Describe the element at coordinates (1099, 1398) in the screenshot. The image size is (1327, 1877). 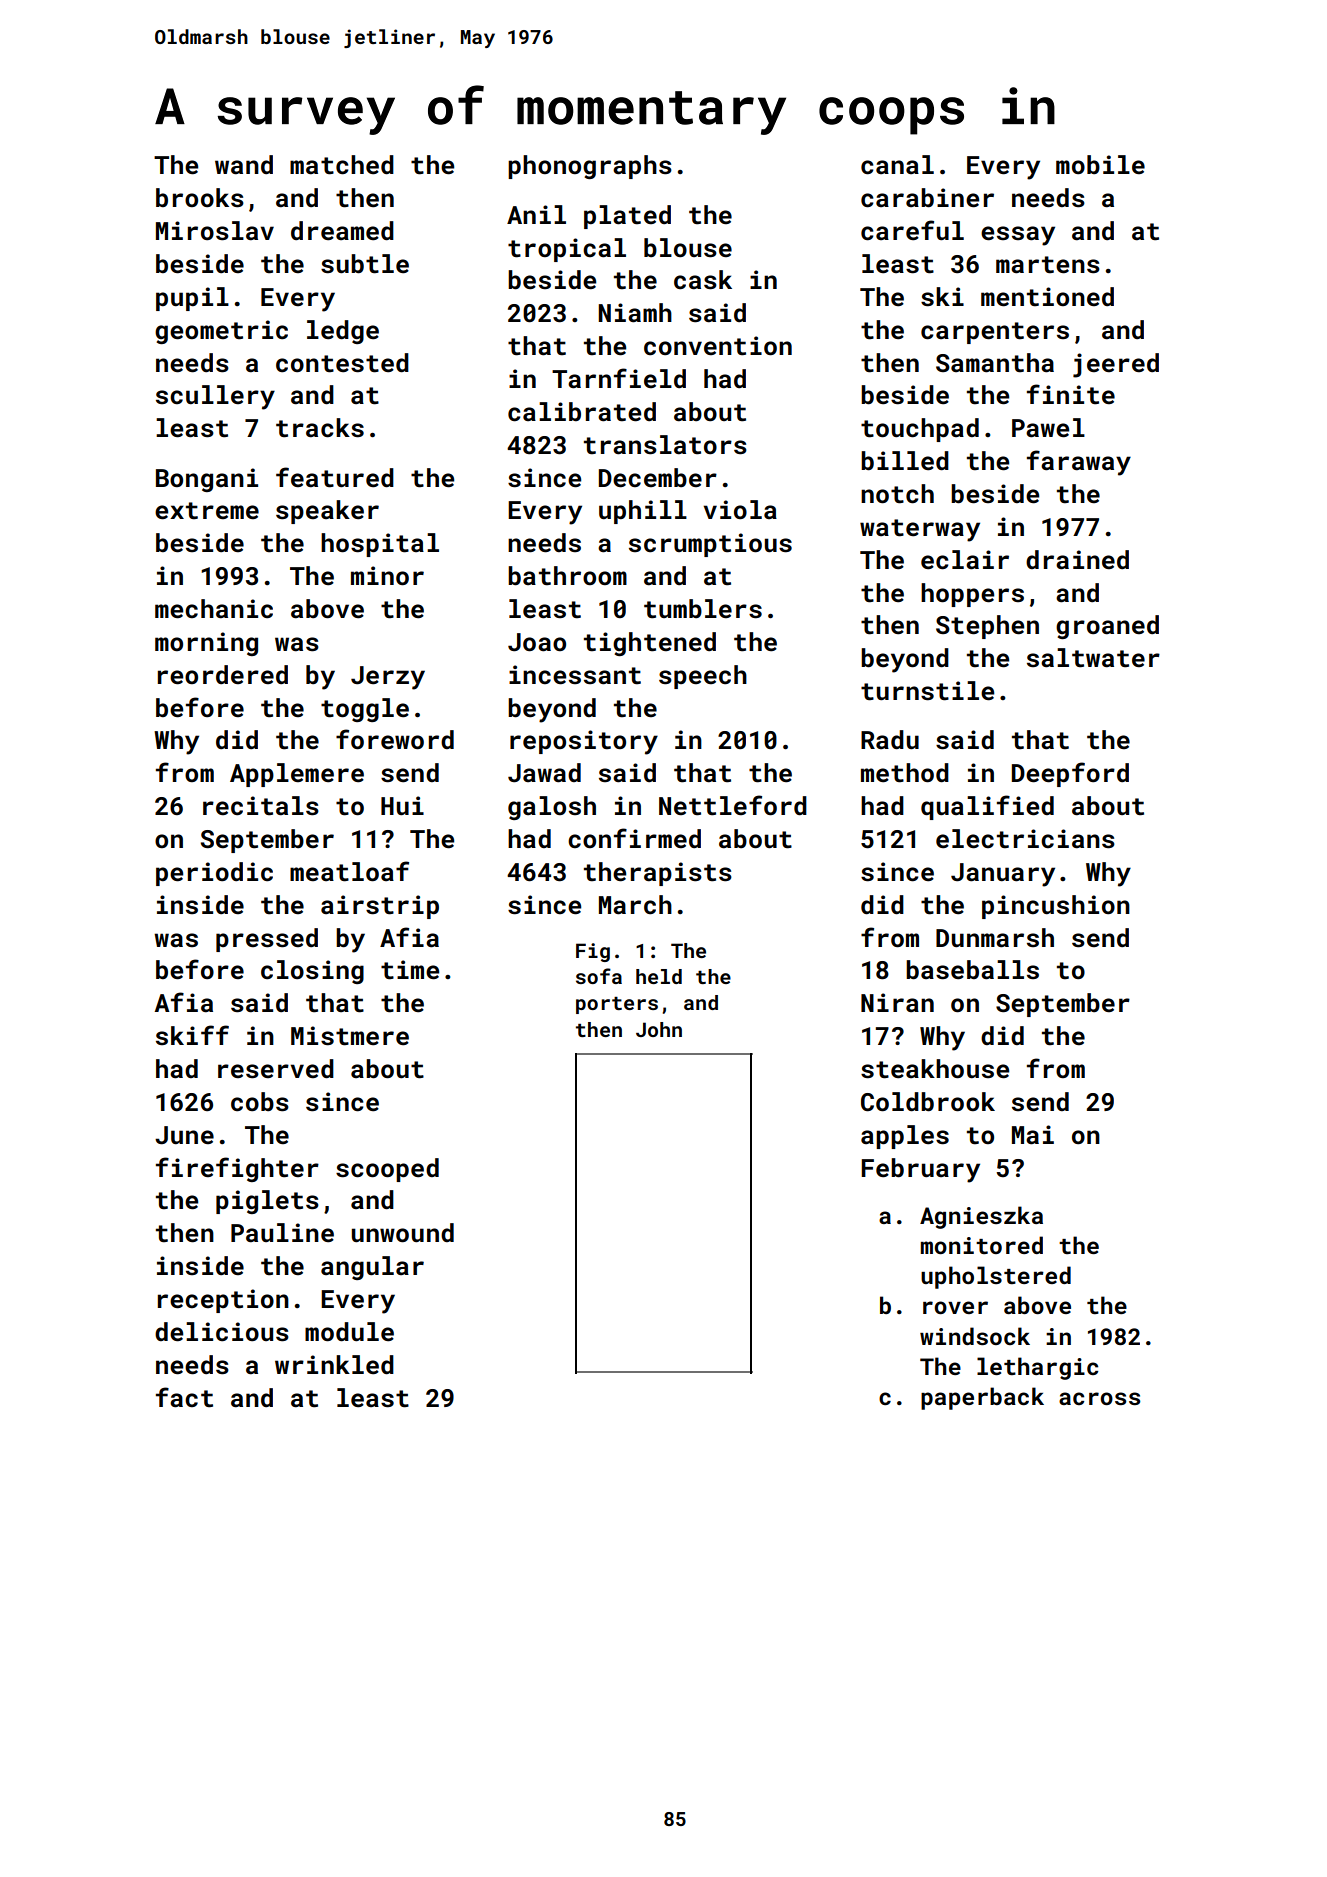
I see `across` at that location.
